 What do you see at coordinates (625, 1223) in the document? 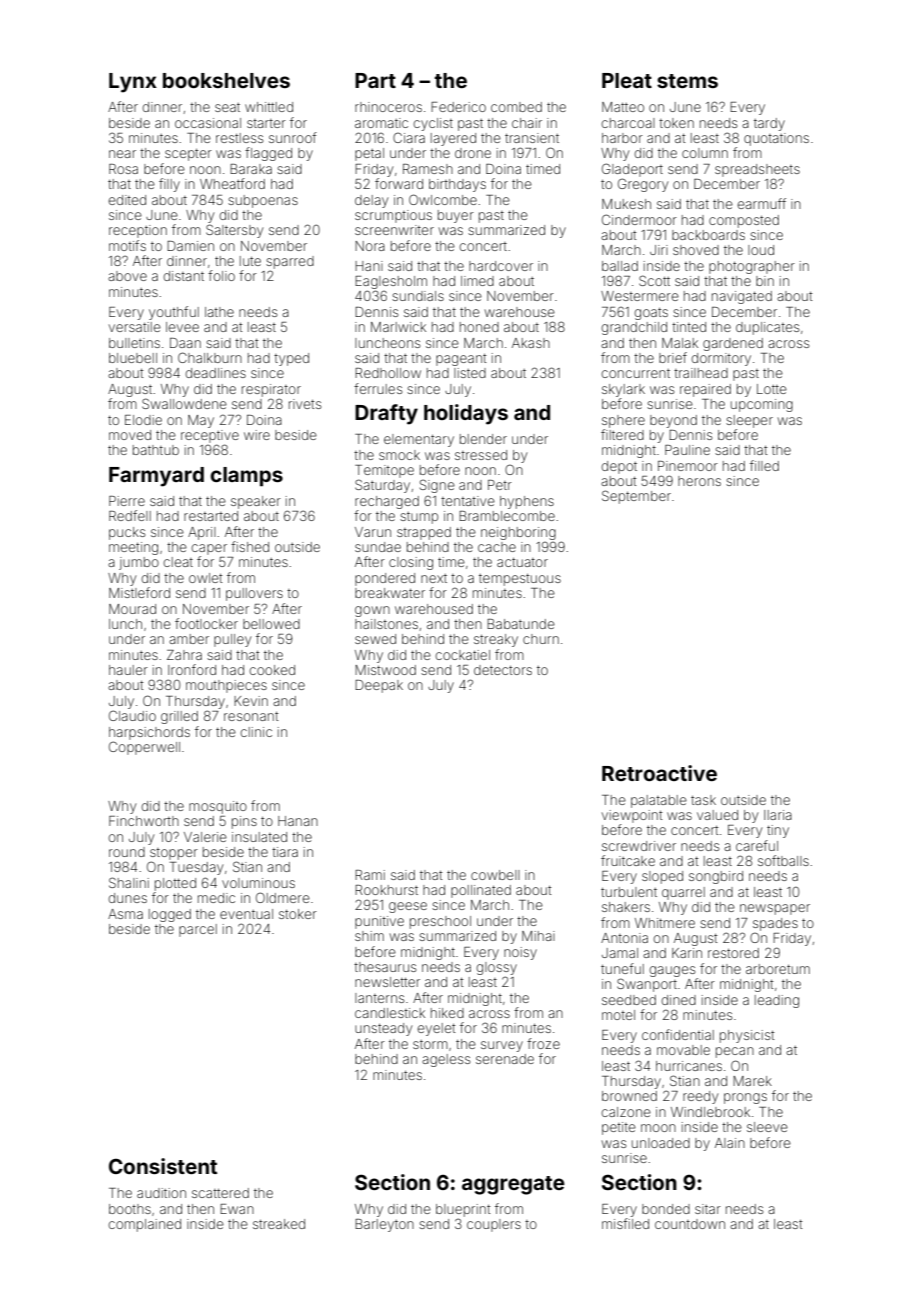
I see `misfiled` at bounding box center [625, 1223].
